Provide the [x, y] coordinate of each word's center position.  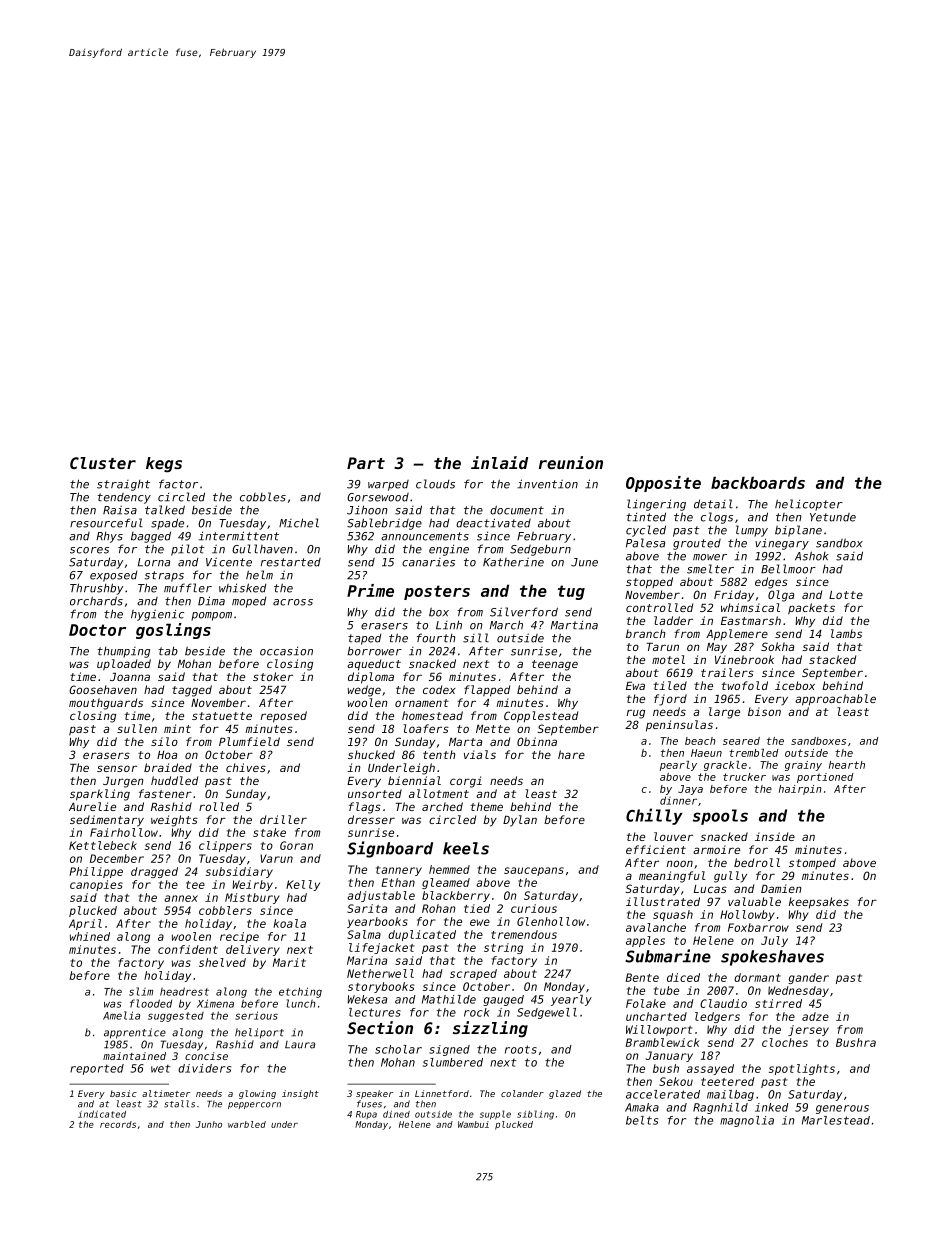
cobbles [263, 497]
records [118, 1124]
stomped [812, 863]
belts [642, 1120]
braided [168, 767]
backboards [758, 482]
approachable [835, 700]
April [85, 924]
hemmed [449, 869]
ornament [422, 703]
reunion [571, 462]
